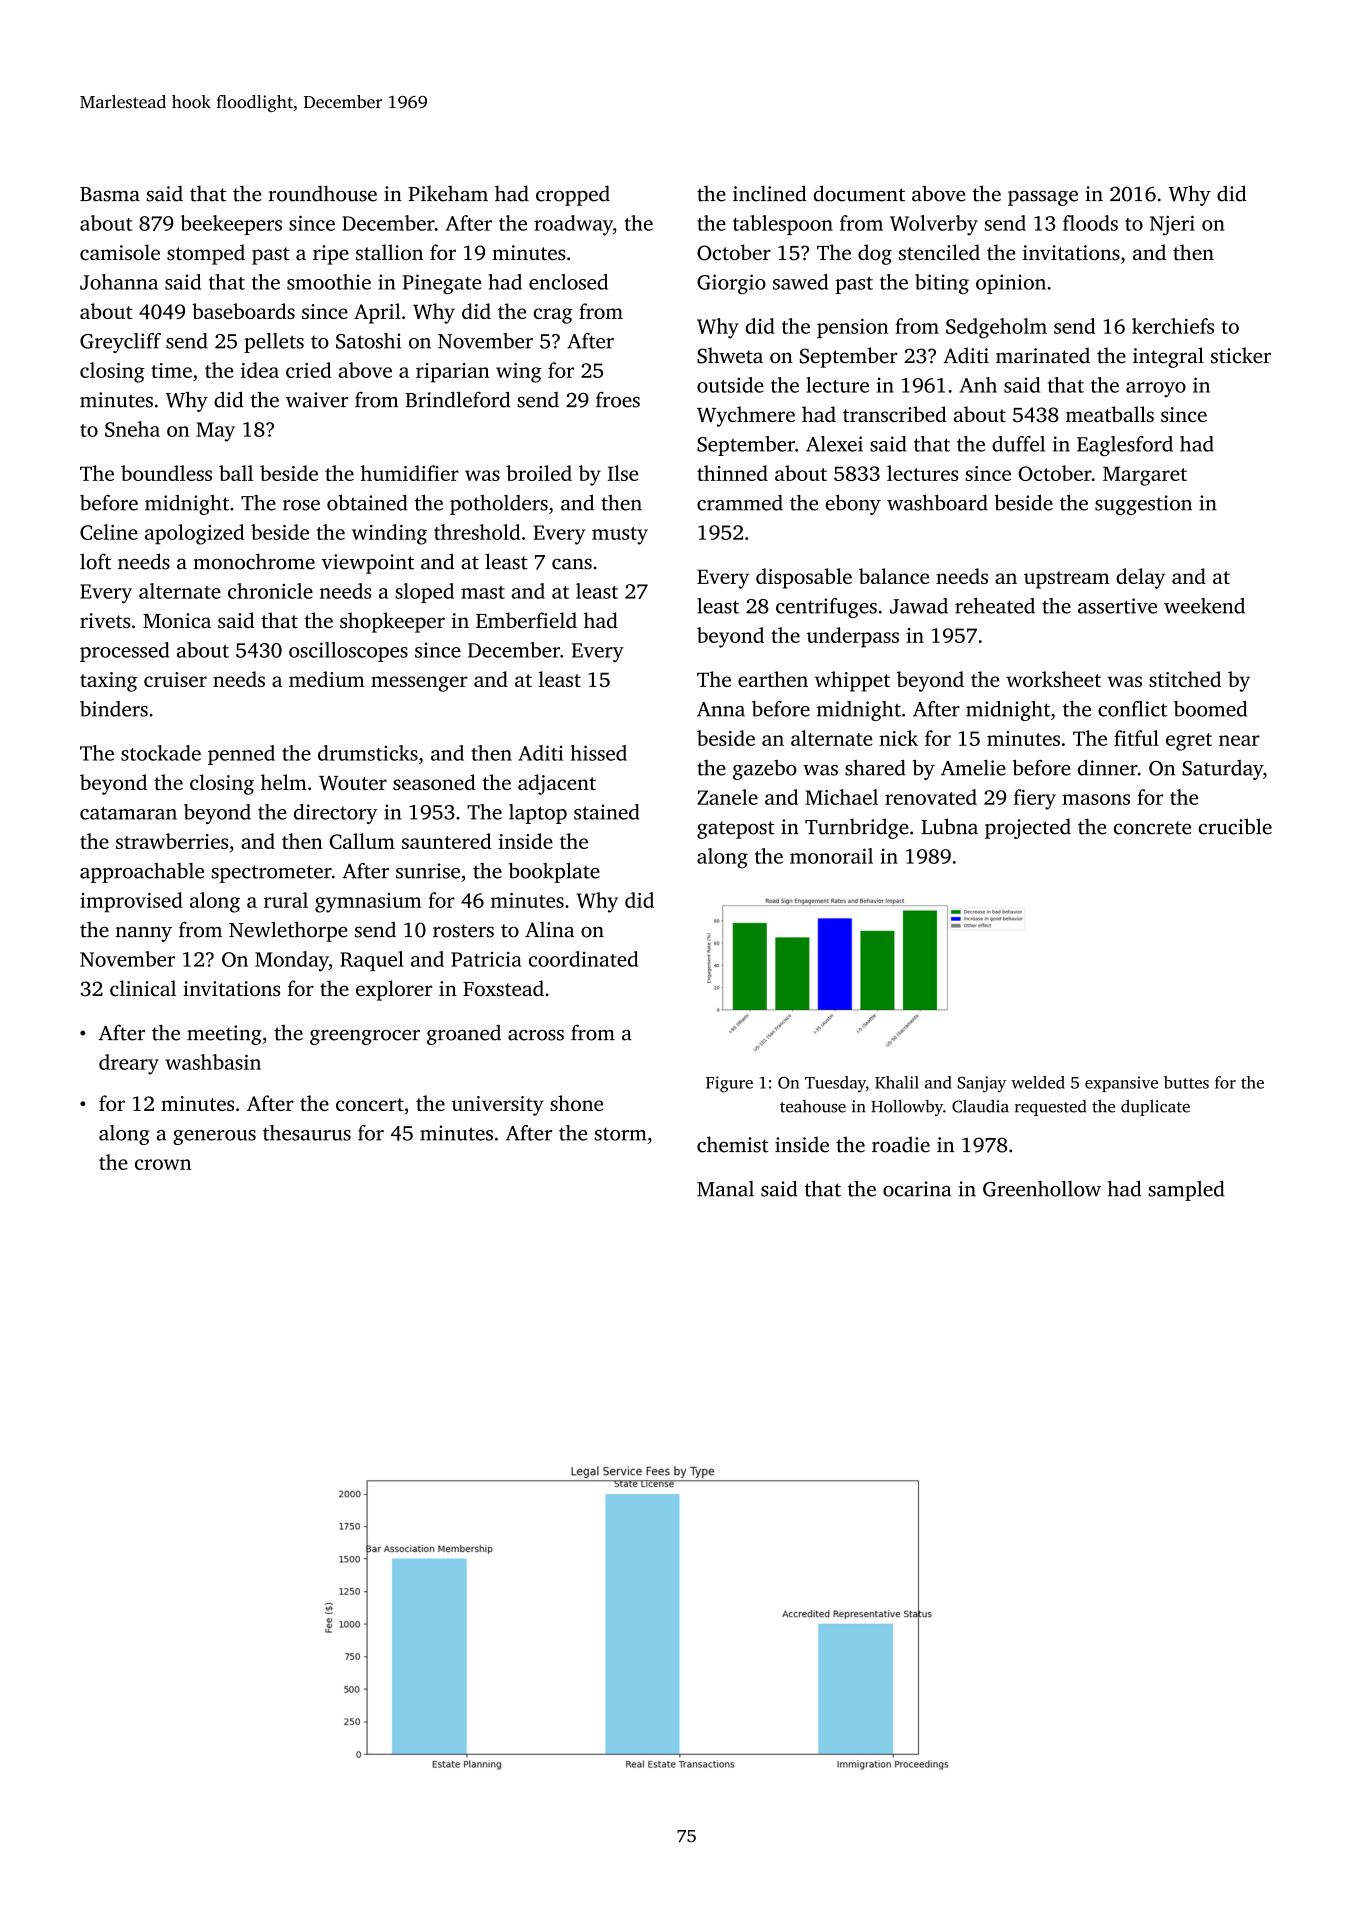 The width and height of the page is (1353, 1914). Describe the element at coordinates (370, 1104) in the page. I see `concert` at that location.
